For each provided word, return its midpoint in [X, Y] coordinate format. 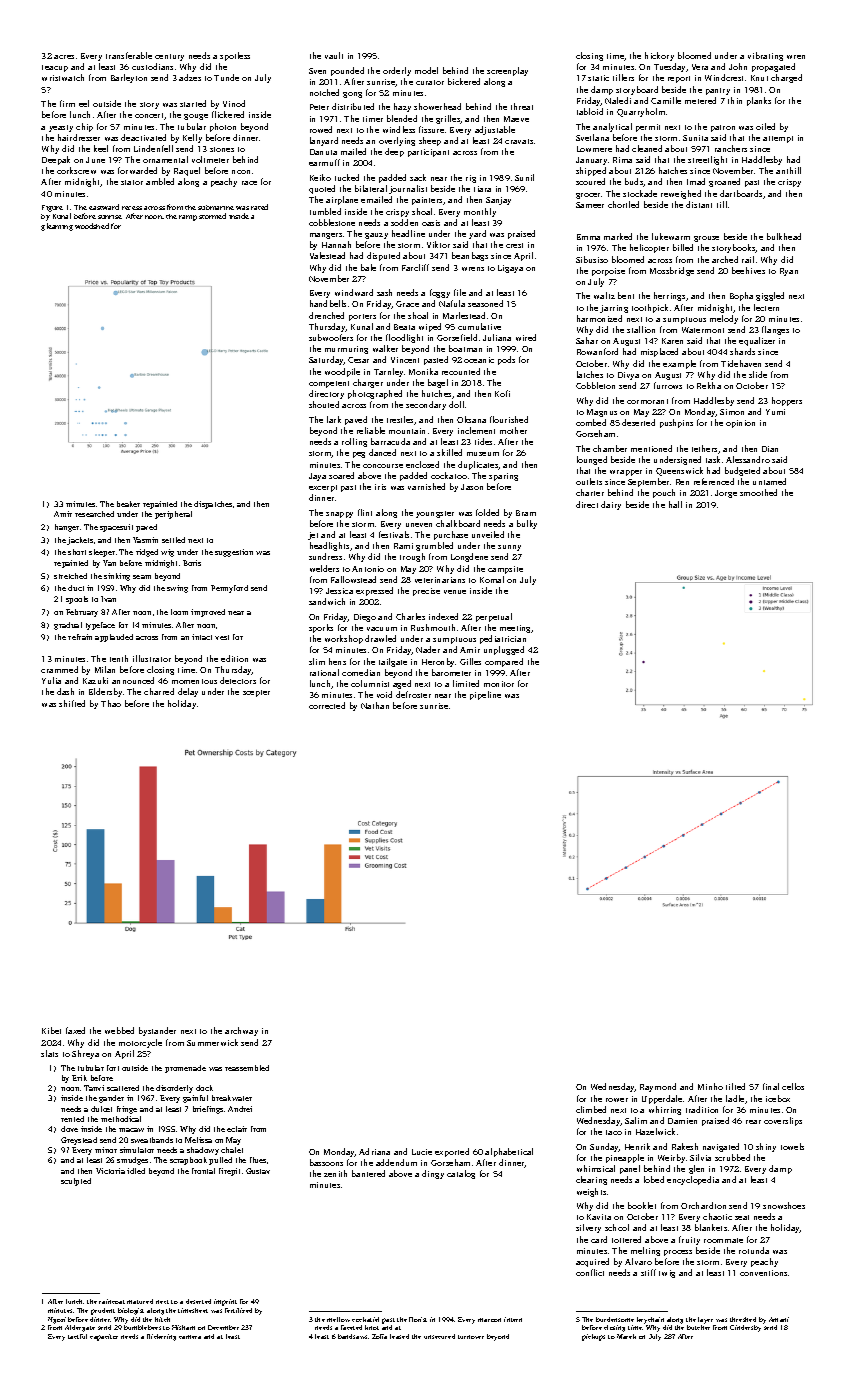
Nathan [375, 705]
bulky [527, 524]
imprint [225, 1302]
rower [617, 1100]
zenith [335, 1173]
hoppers [787, 401]
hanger [67, 528]
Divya [628, 376]
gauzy [376, 236]
